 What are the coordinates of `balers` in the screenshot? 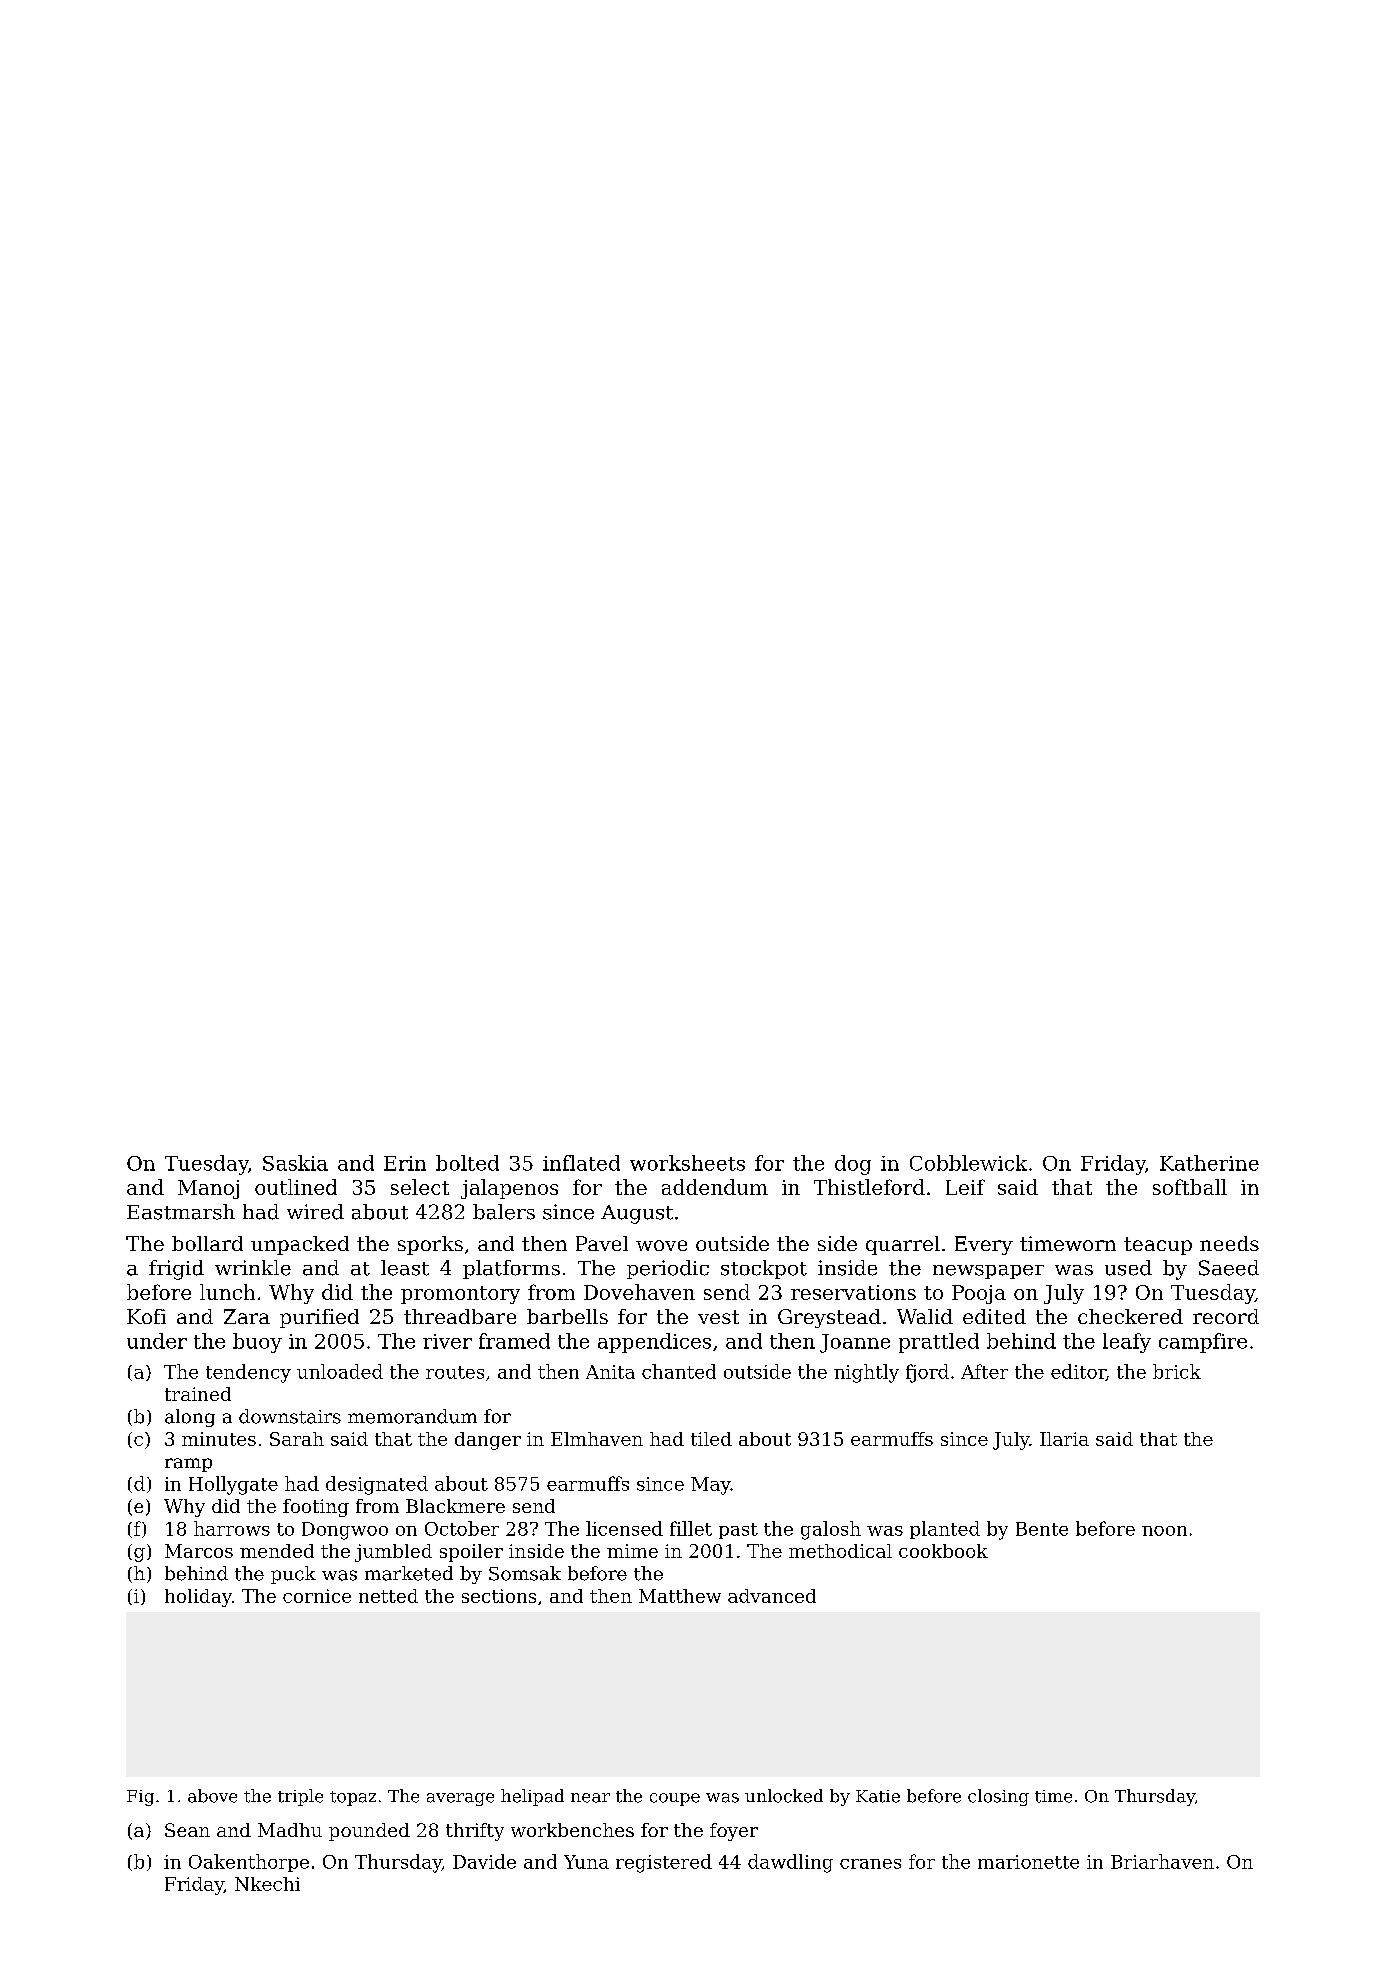 It's located at (504, 1212).
